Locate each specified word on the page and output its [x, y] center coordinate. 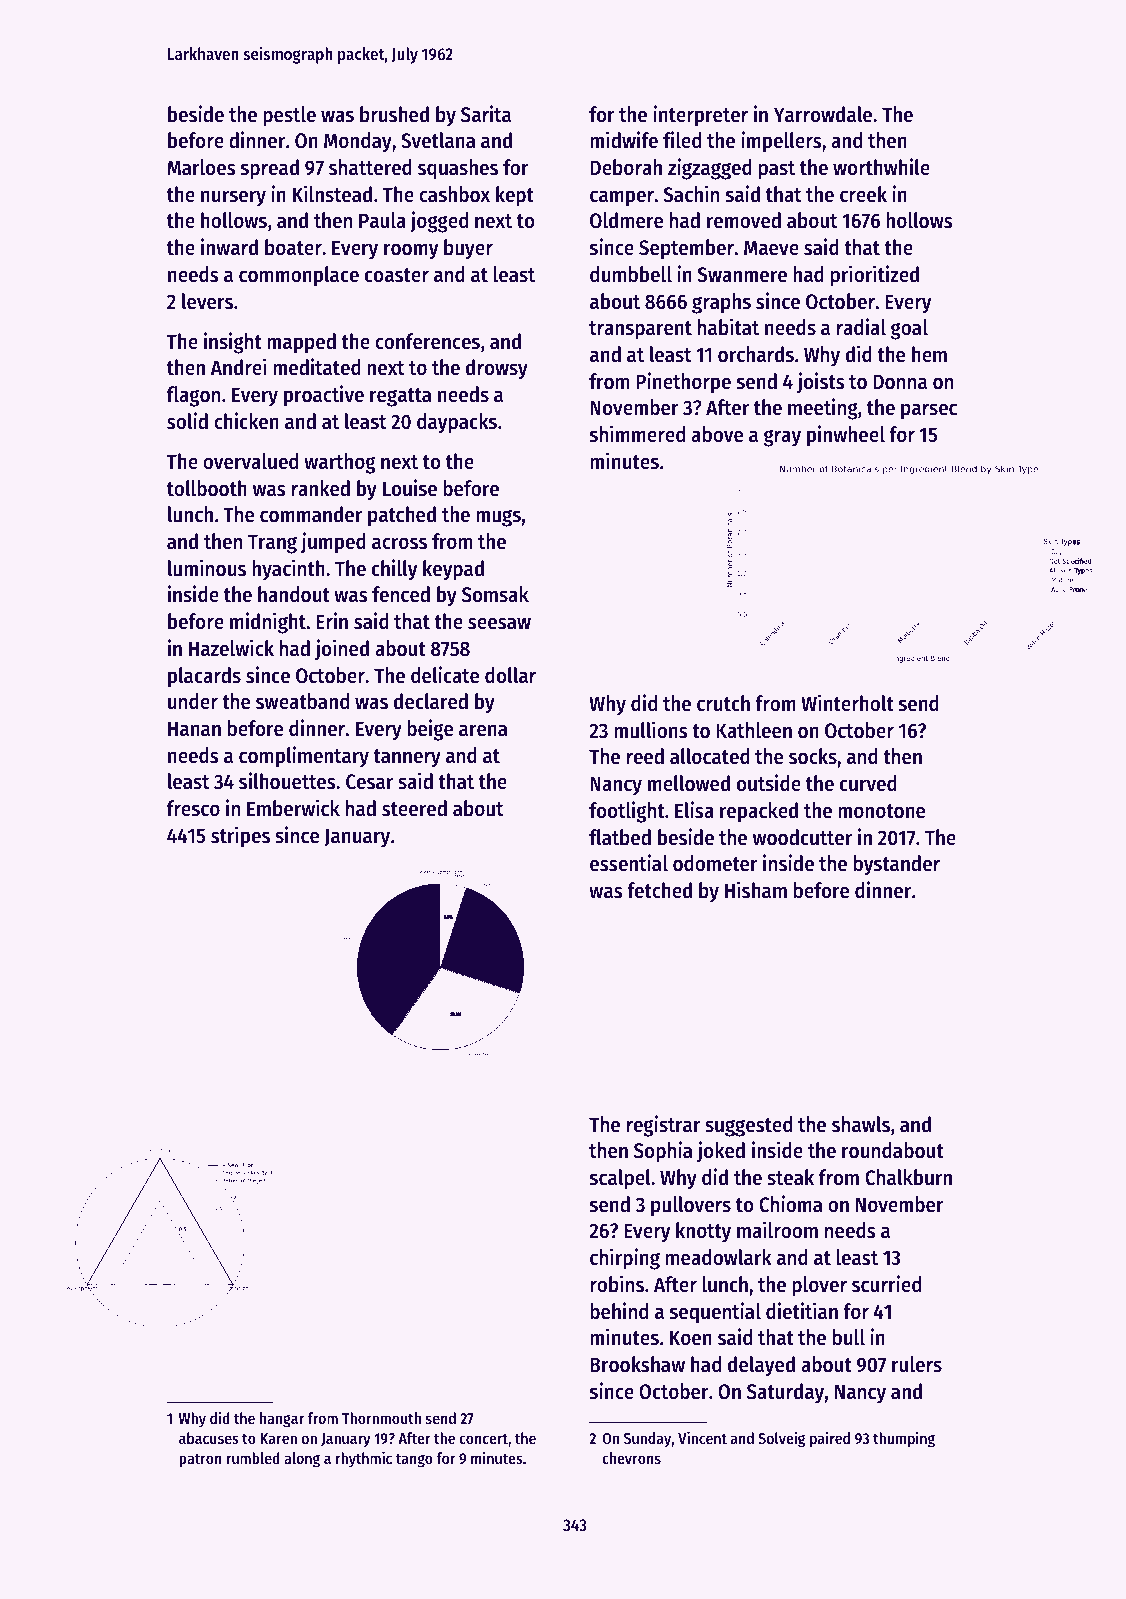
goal [909, 329]
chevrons [631, 1458]
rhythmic [364, 1459]
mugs [498, 518]
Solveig [781, 1439]
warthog [339, 463]
